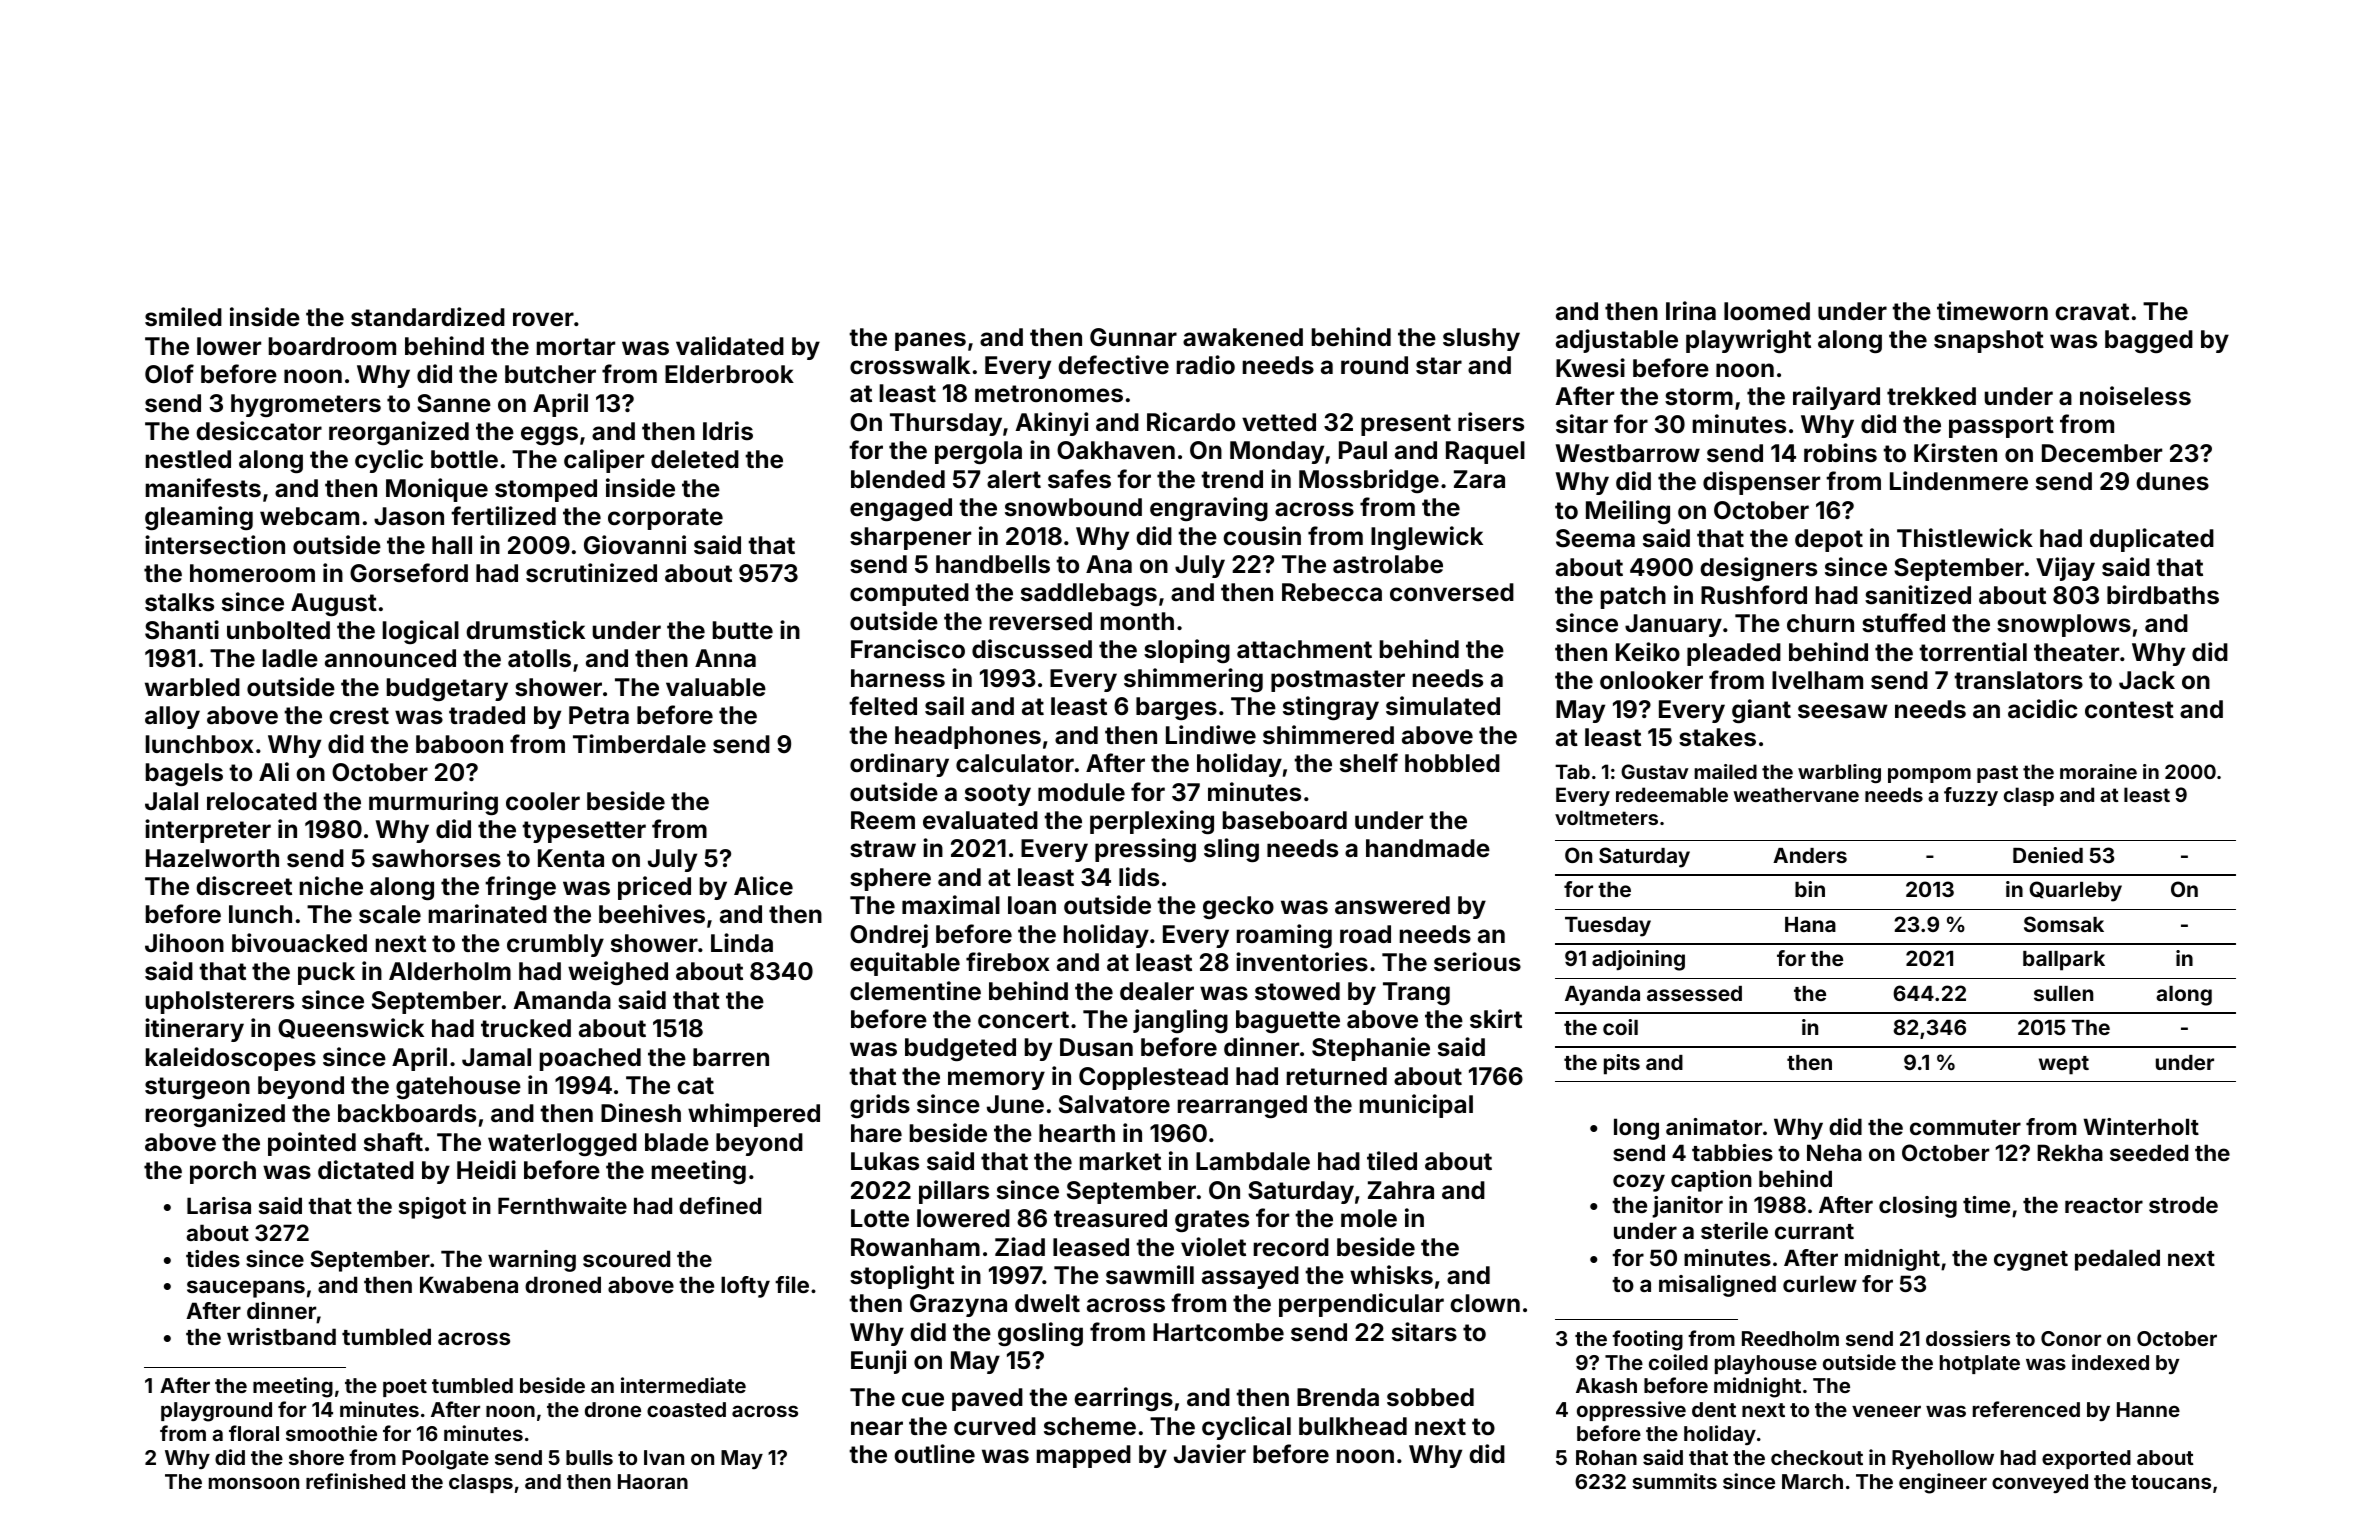 This document has height=1540, width=2380. I want to click on Ivelham, so click(1817, 680).
